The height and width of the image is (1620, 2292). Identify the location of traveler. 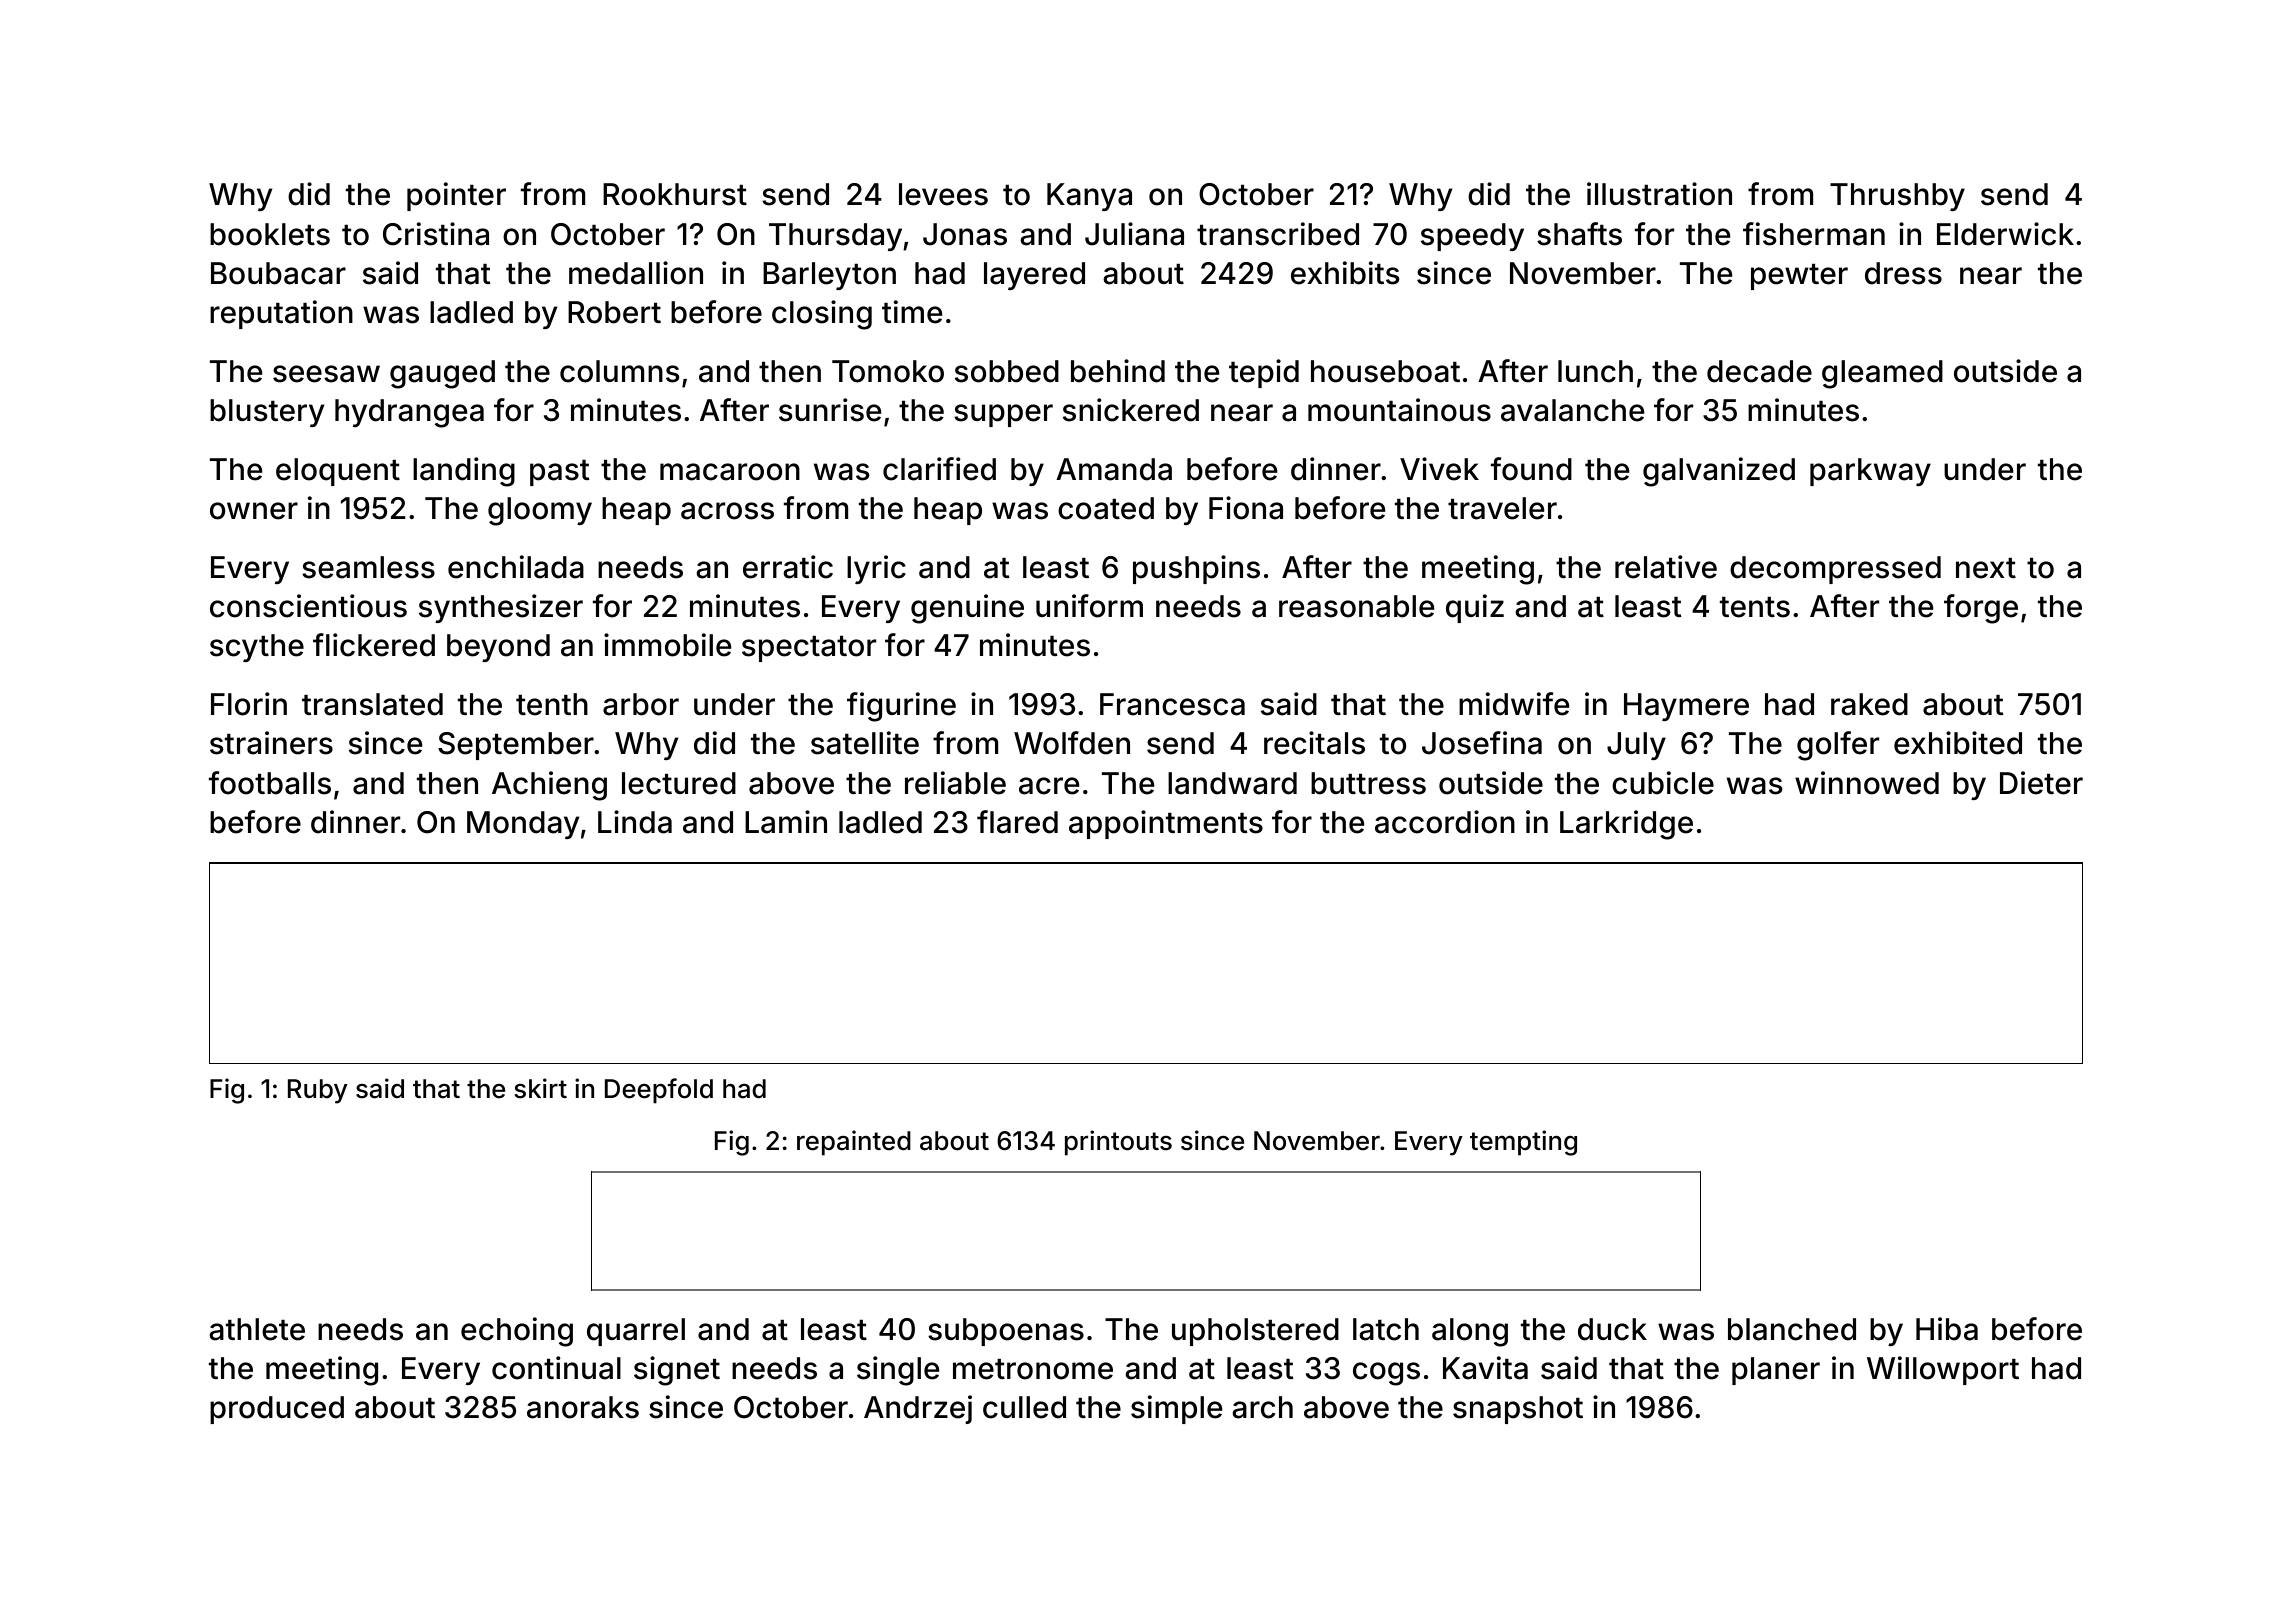
(1502, 508).
